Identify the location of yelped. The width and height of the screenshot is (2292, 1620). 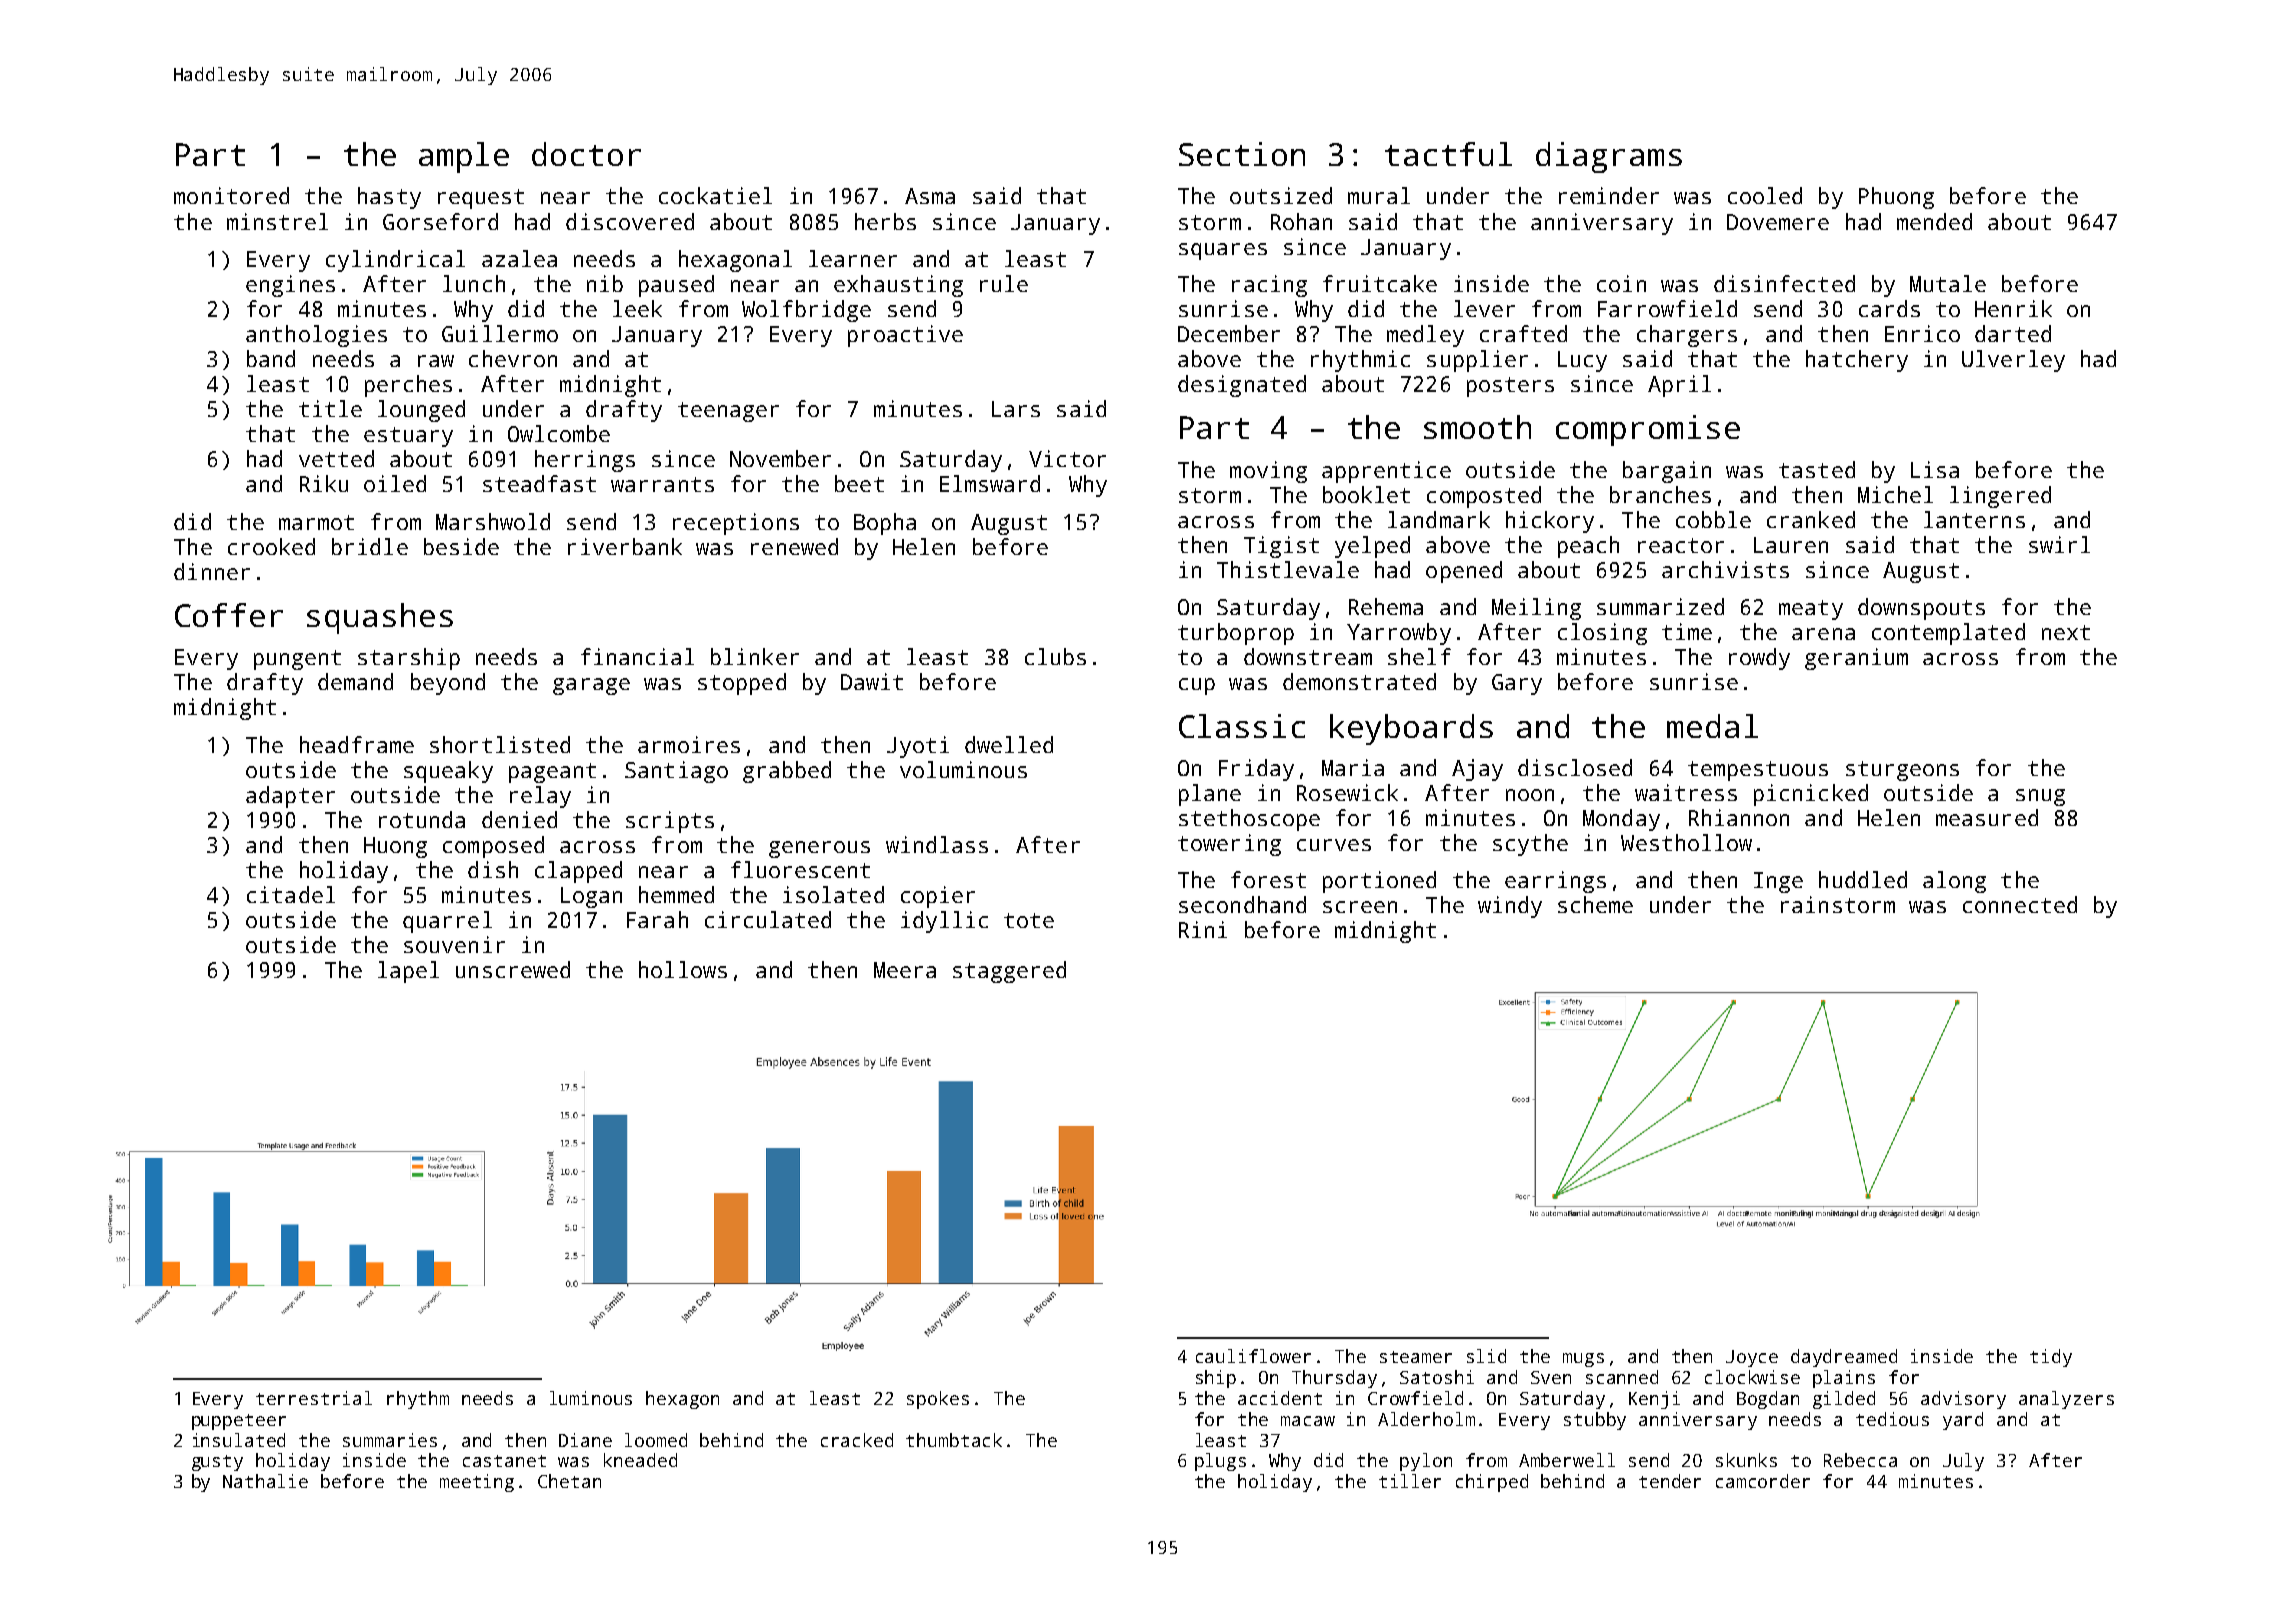
(1372, 547).
